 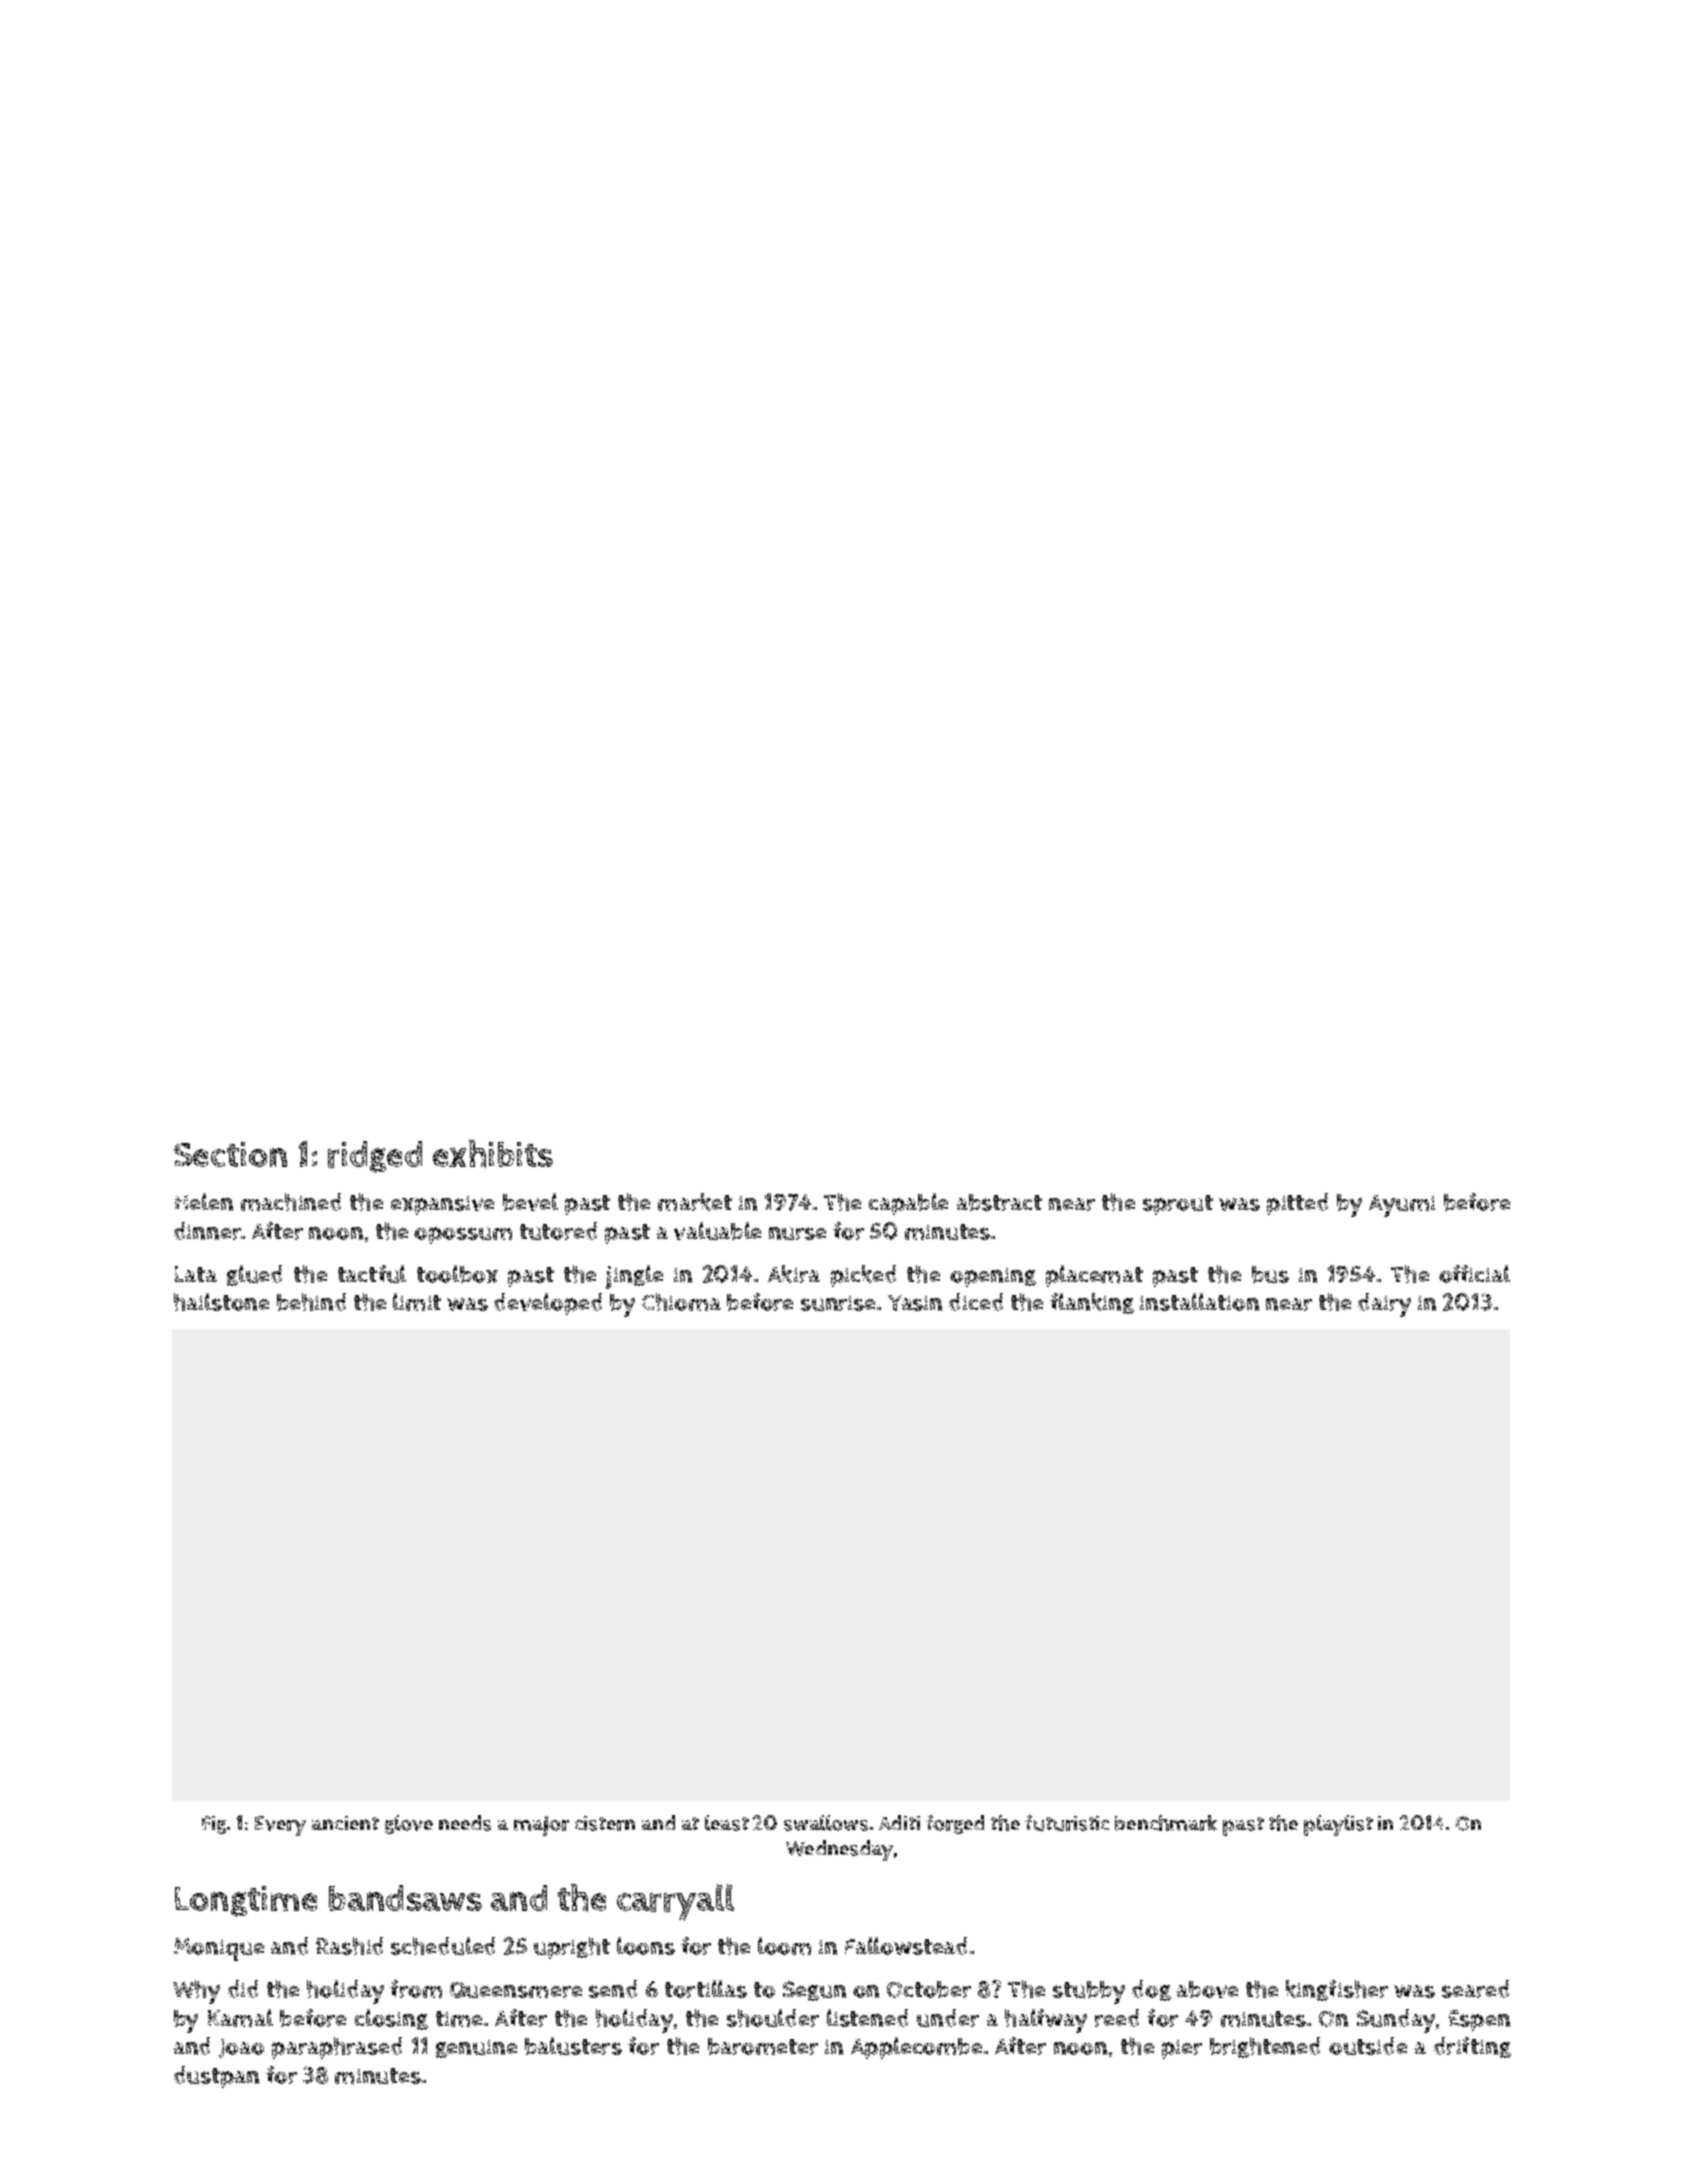 I want to click on playlist, so click(x=1338, y=1825).
